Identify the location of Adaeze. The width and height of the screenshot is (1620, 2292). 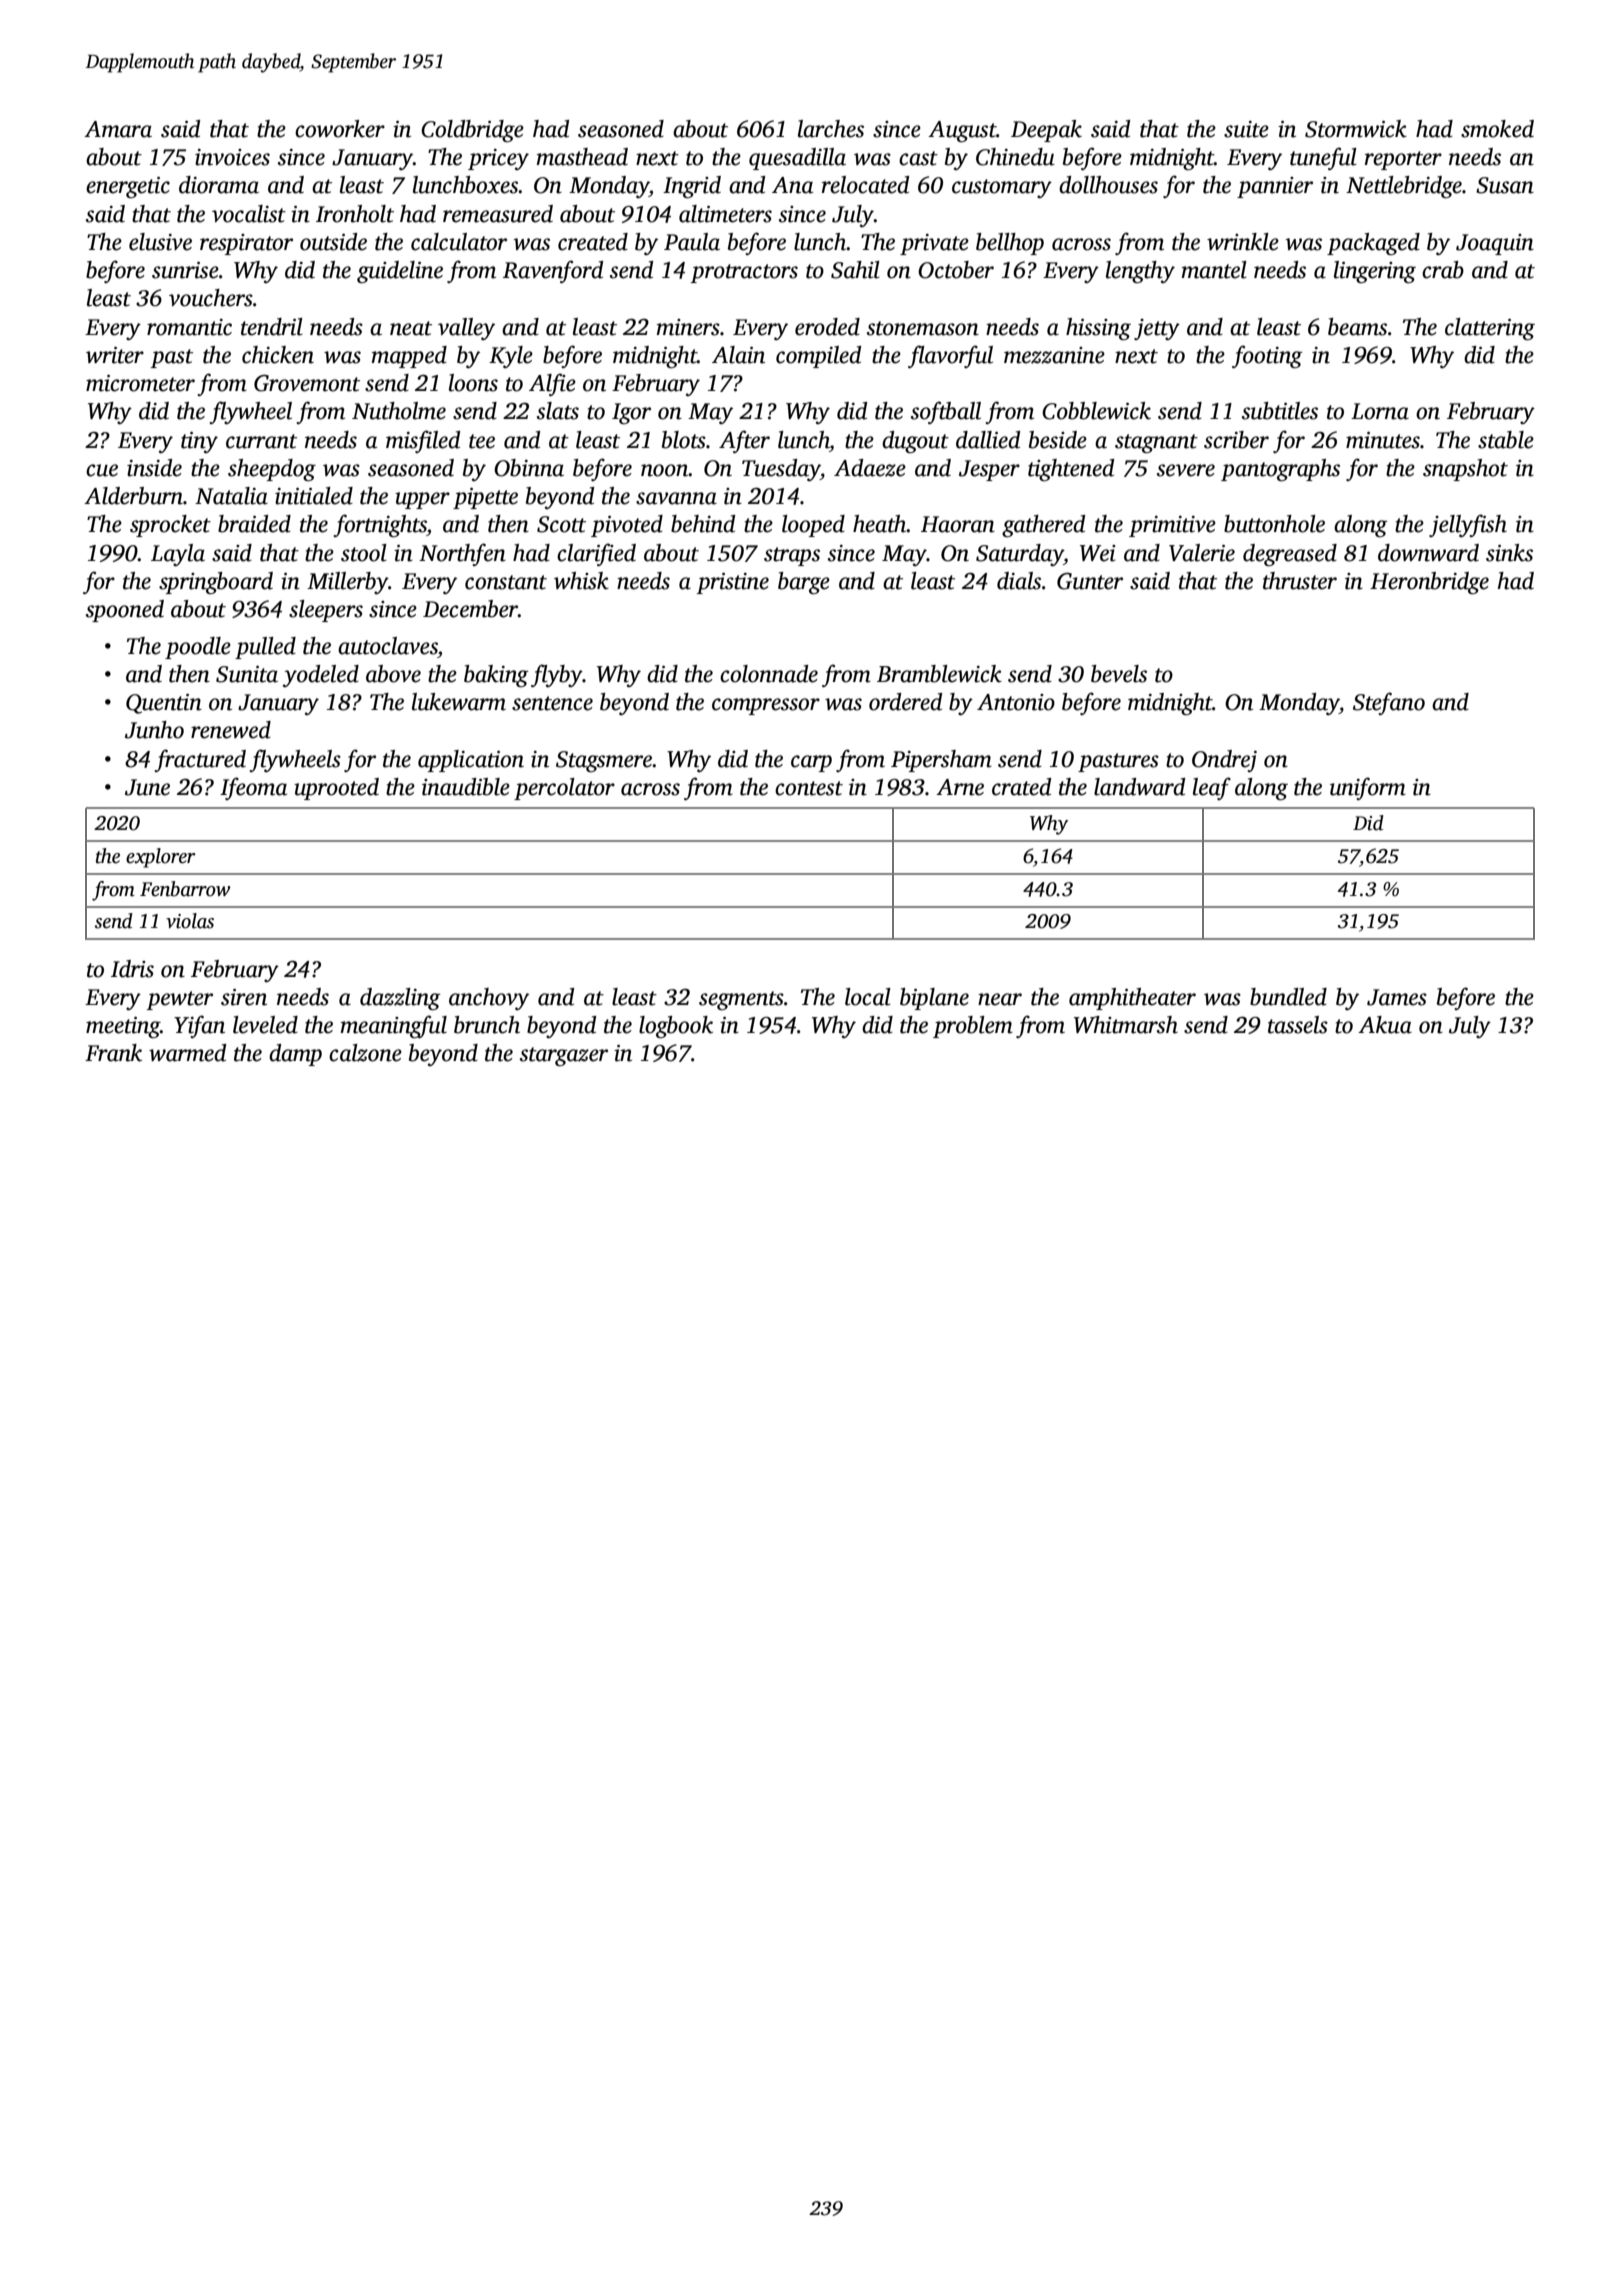
(870, 468).
